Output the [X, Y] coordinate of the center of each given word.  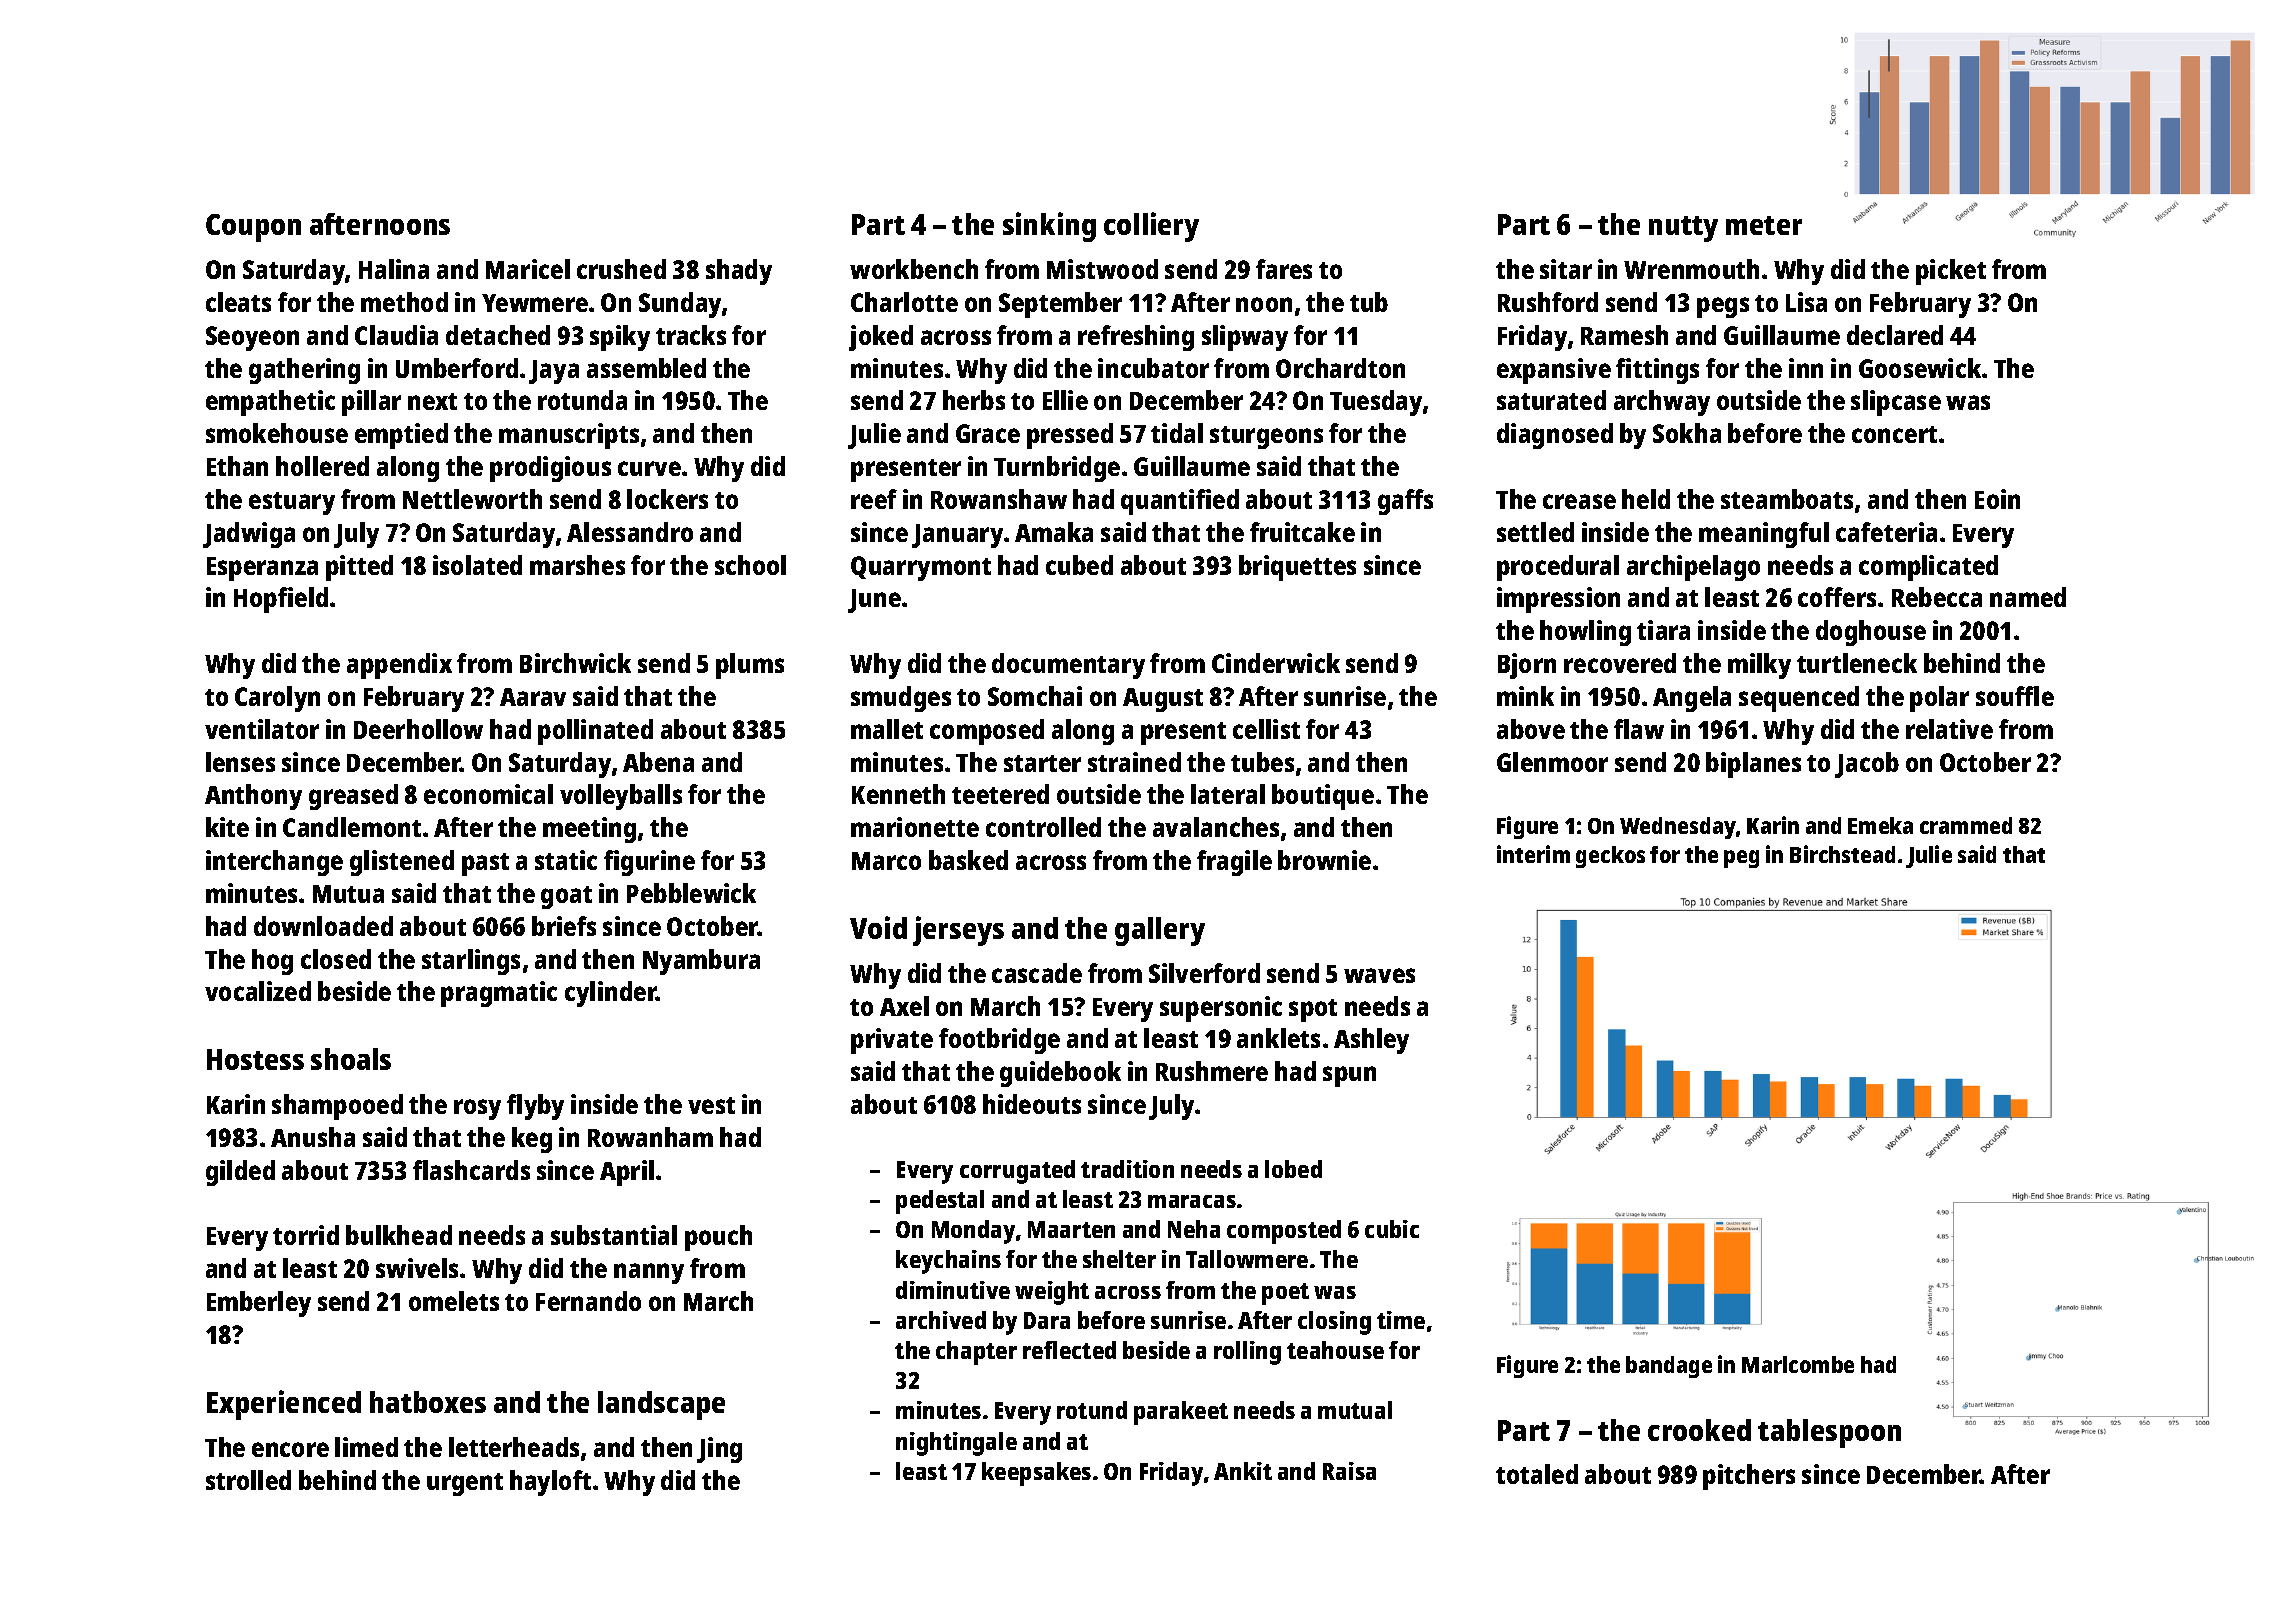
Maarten [1071, 1229]
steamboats [1787, 499]
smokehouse [277, 433]
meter [1764, 225]
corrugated [1017, 1172]
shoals [351, 1059]
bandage [1669, 1367]
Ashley [1371, 1041]
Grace [988, 433]
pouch [718, 1238]
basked [968, 860]
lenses [240, 762]
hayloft [550, 1483]
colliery [1151, 227]
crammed [1966, 825]
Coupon [253, 228]
